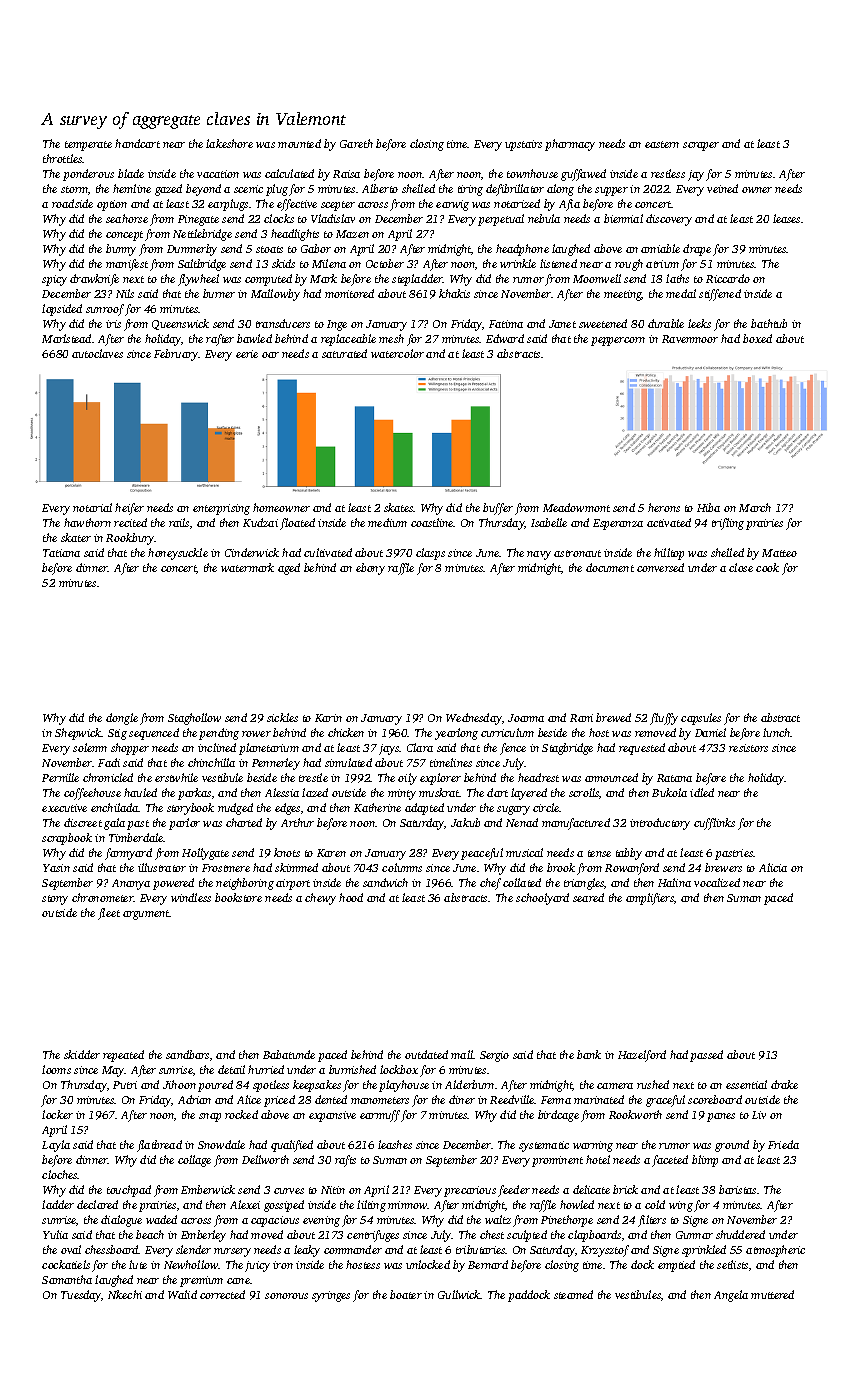  I want to click on brewed, so click(613, 717).
